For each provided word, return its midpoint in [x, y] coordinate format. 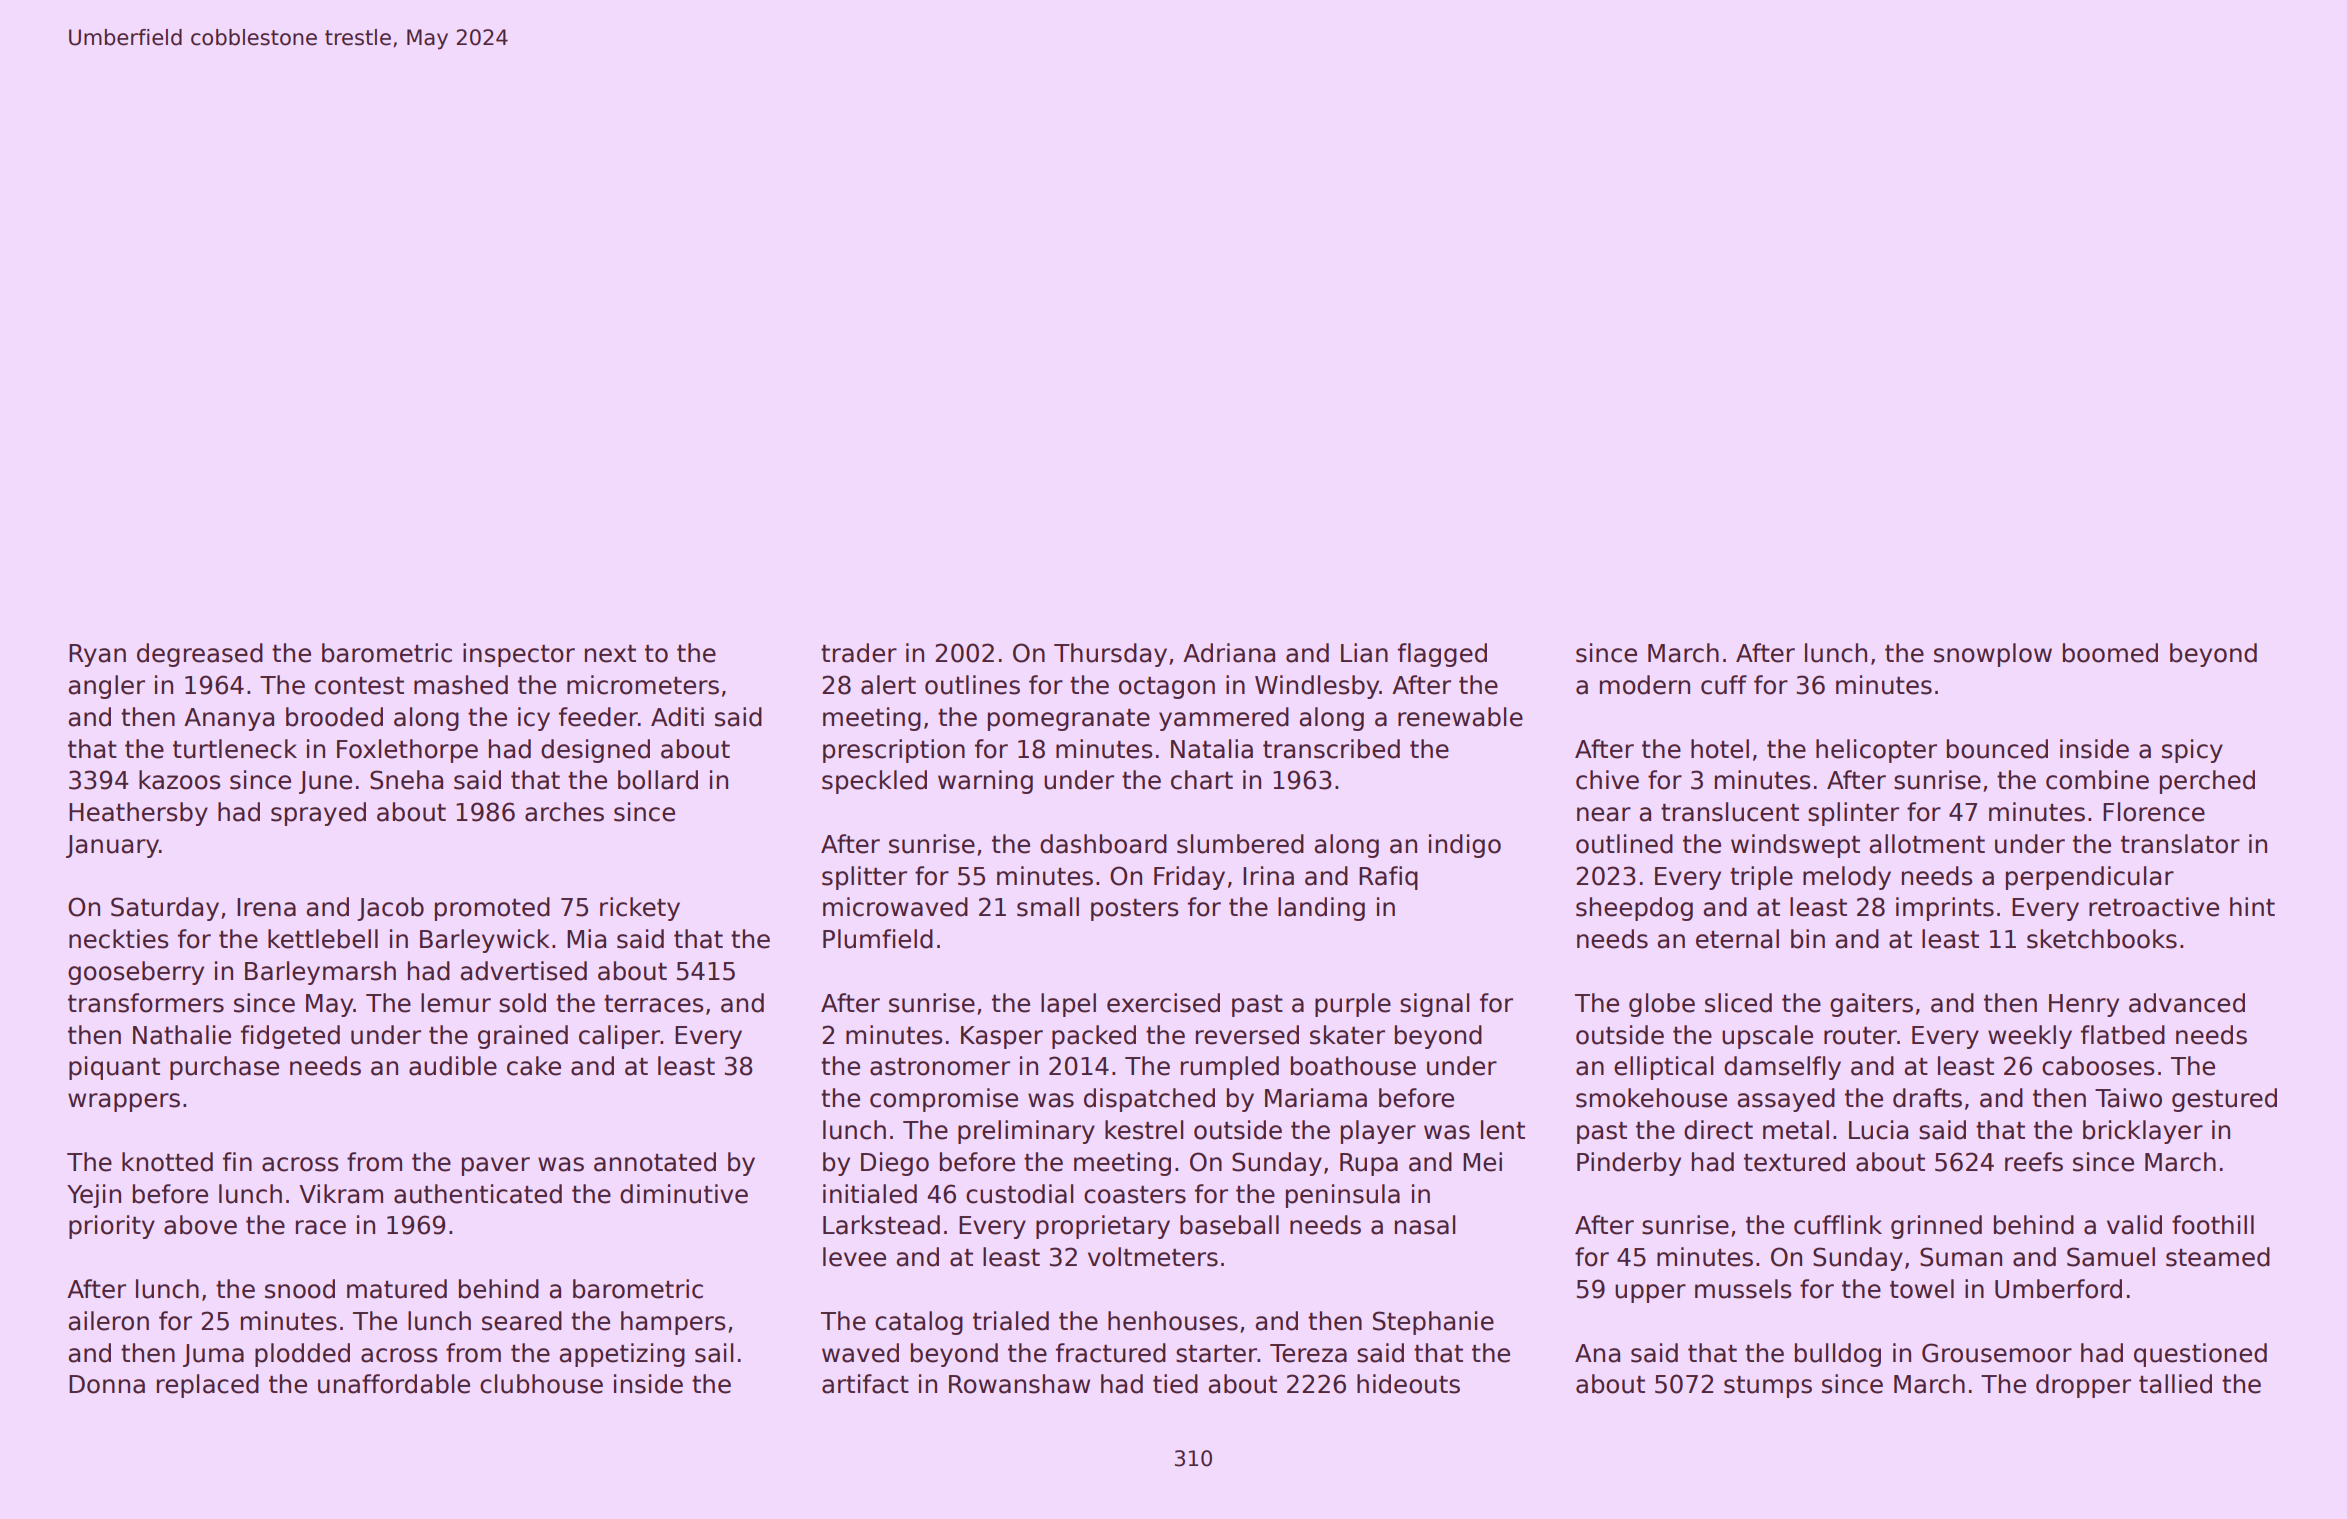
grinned [1936, 1227]
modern [1645, 685]
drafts [1927, 1098]
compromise [944, 1100]
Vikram [341, 1194]
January [112, 846]
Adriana [1229, 653]
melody [1847, 878]
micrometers [643, 685]
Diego [895, 1164]
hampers [673, 1323]
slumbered [1240, 844]
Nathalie [182, 1035]
